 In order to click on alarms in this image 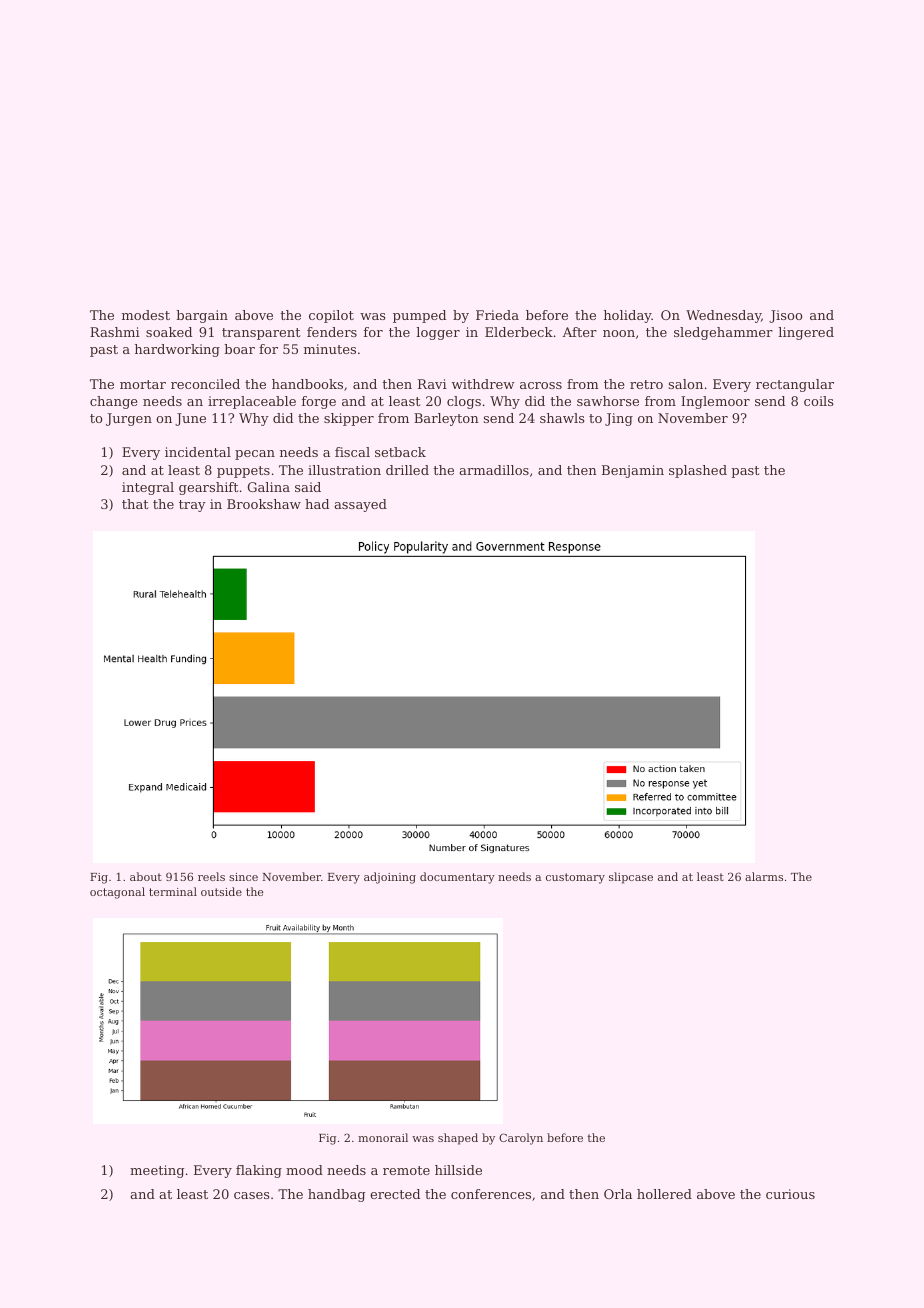, I will do `click(764, 876)`.
